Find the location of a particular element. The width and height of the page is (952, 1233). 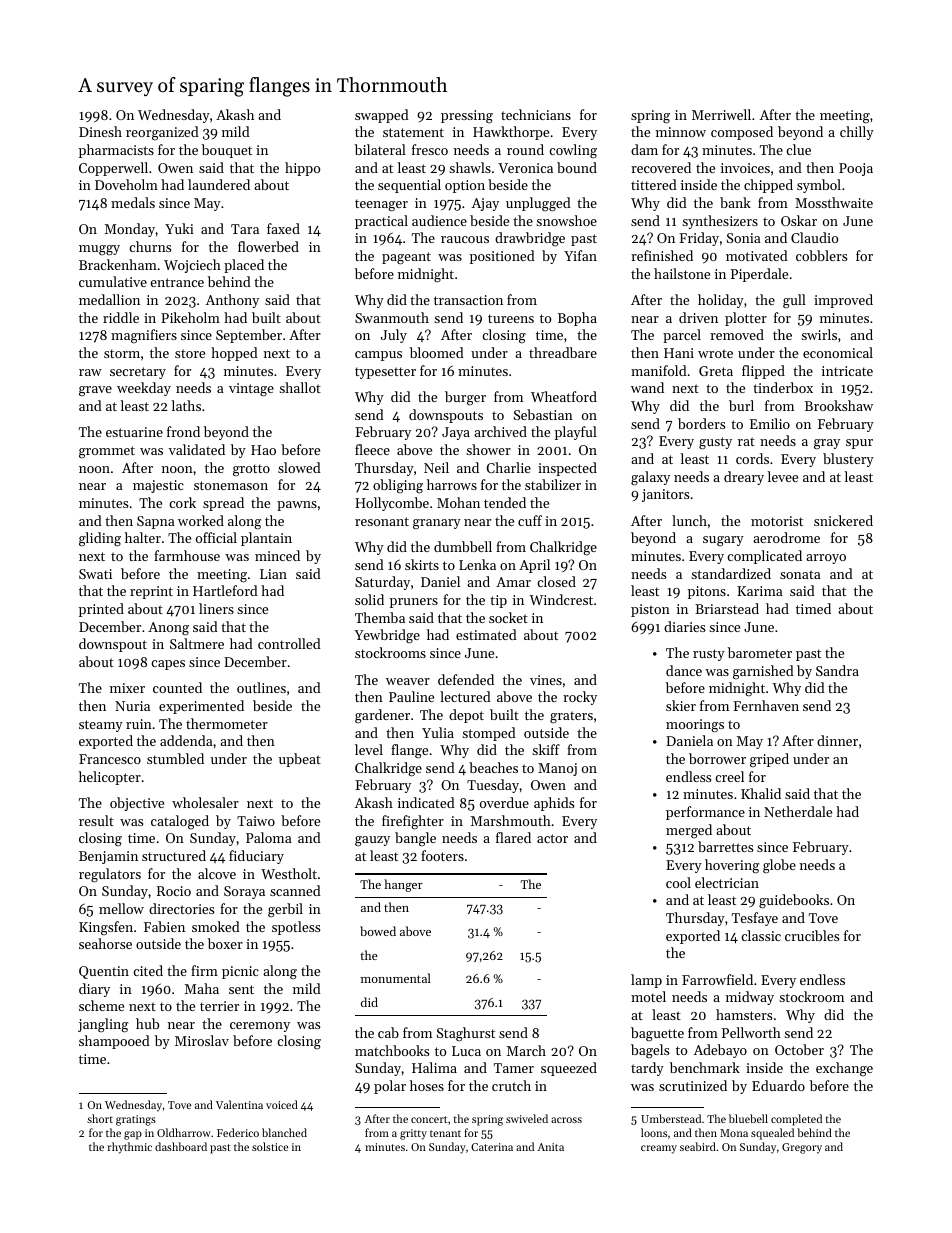

gauzy is located at coordinates (372, 841).
